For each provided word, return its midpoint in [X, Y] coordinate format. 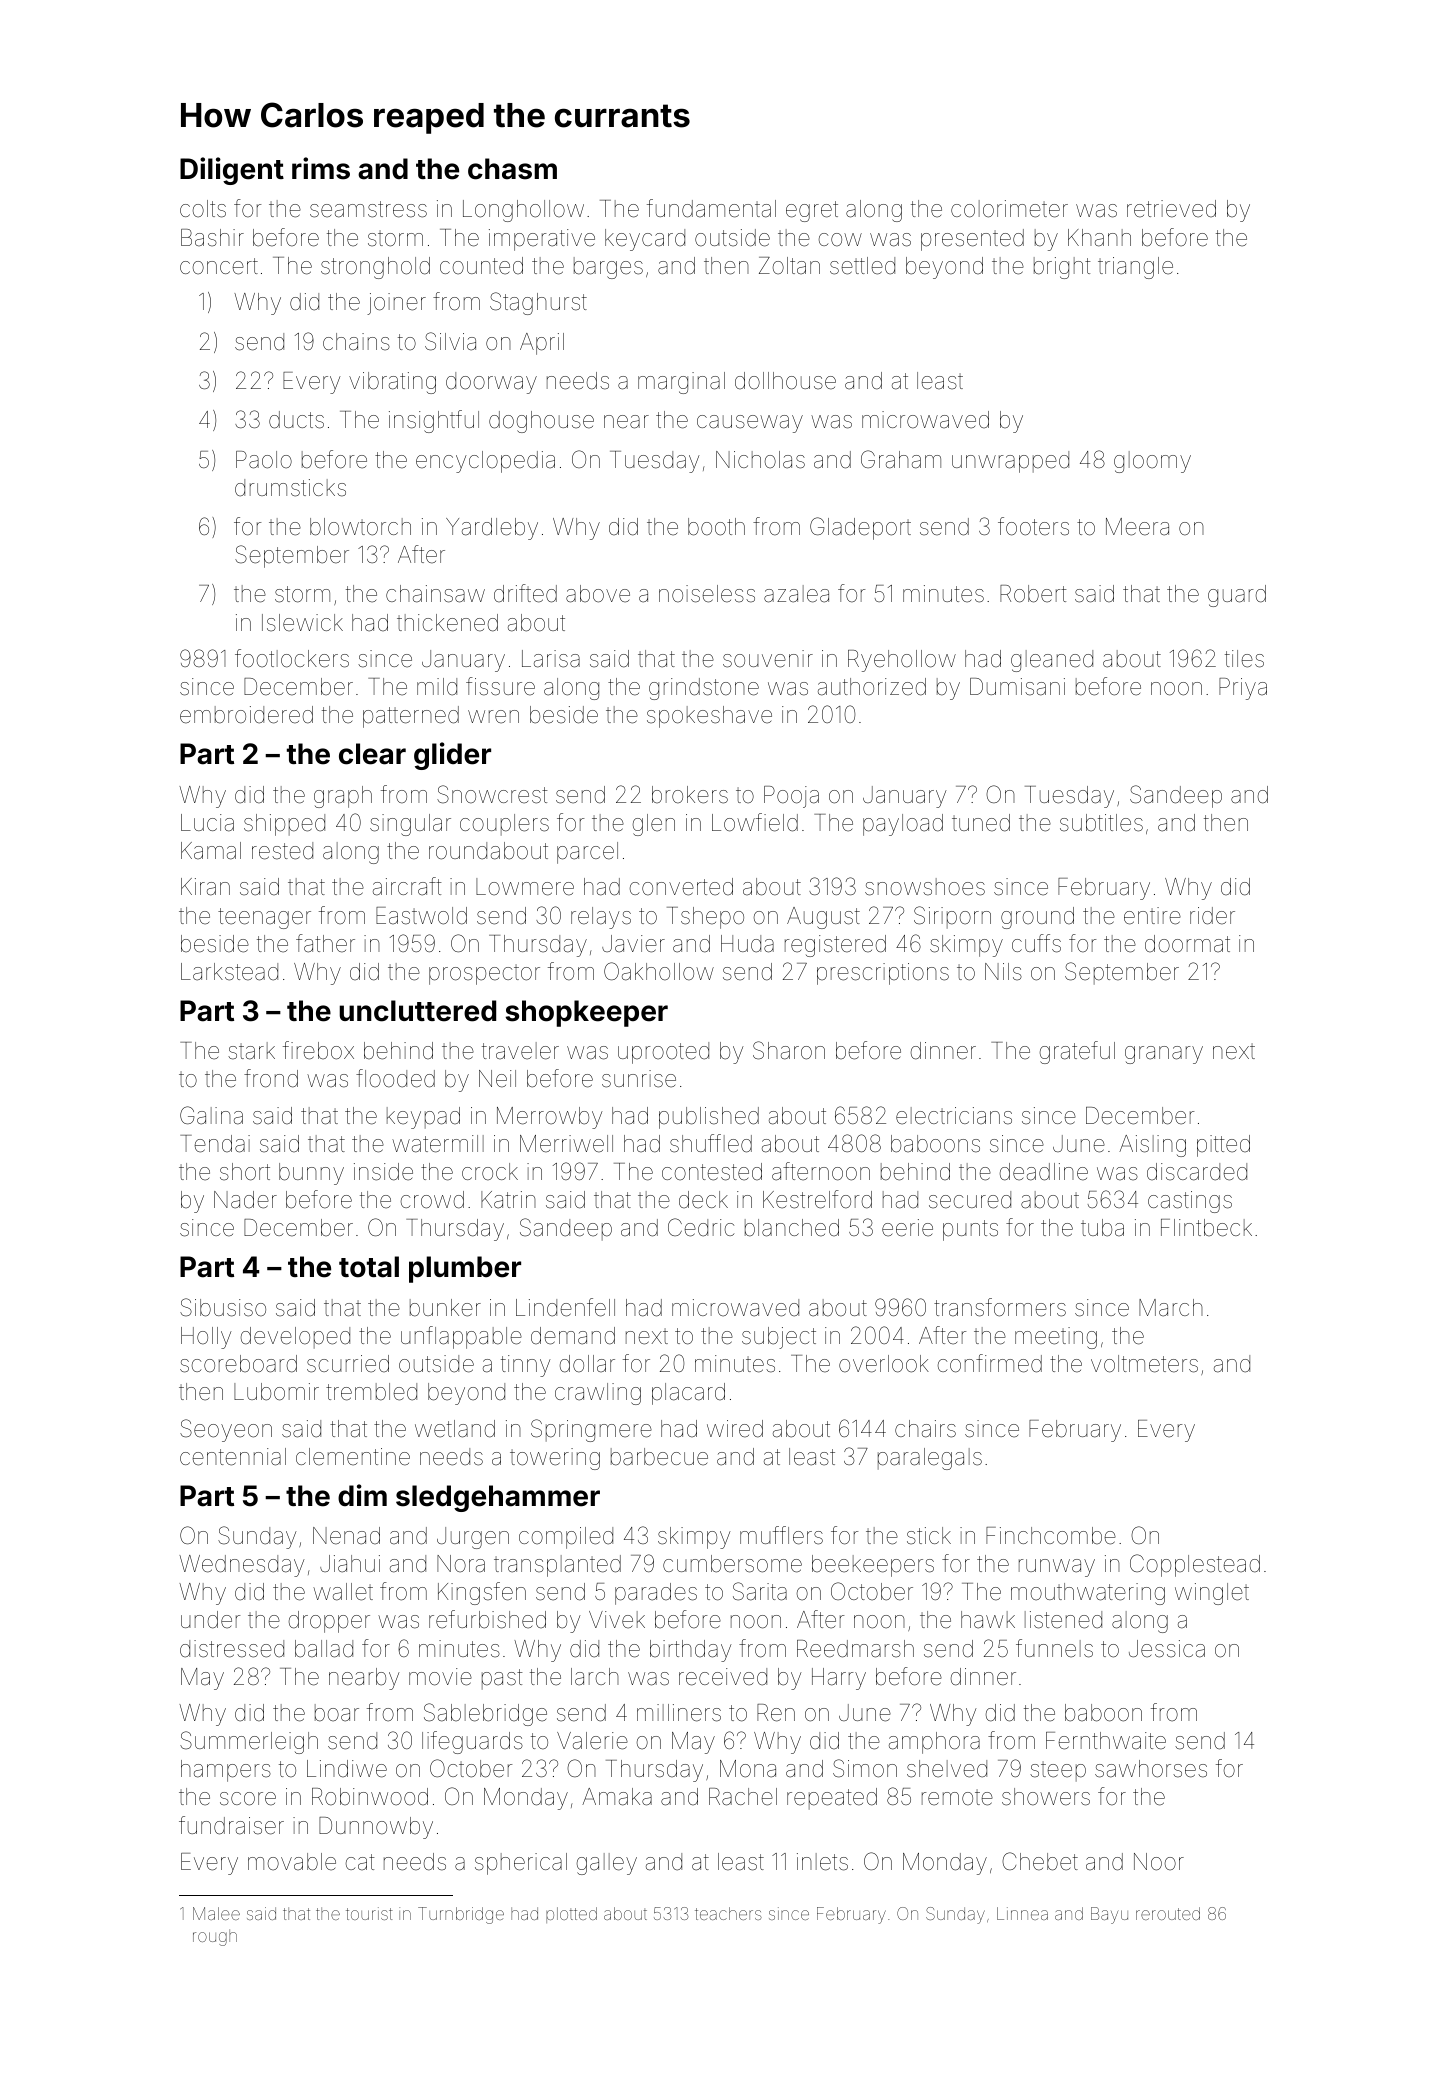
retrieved [1171, 209]
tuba [1102, 1228]
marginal [681, 383]
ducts [296, 420]
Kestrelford [817, 1199]
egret [812, 211]
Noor [1159, 1862]
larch [595, 1677]
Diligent [232, 171]
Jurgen [473, 1538]
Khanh [1099, 238]
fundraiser [231, 1825]
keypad [423, 1118]
